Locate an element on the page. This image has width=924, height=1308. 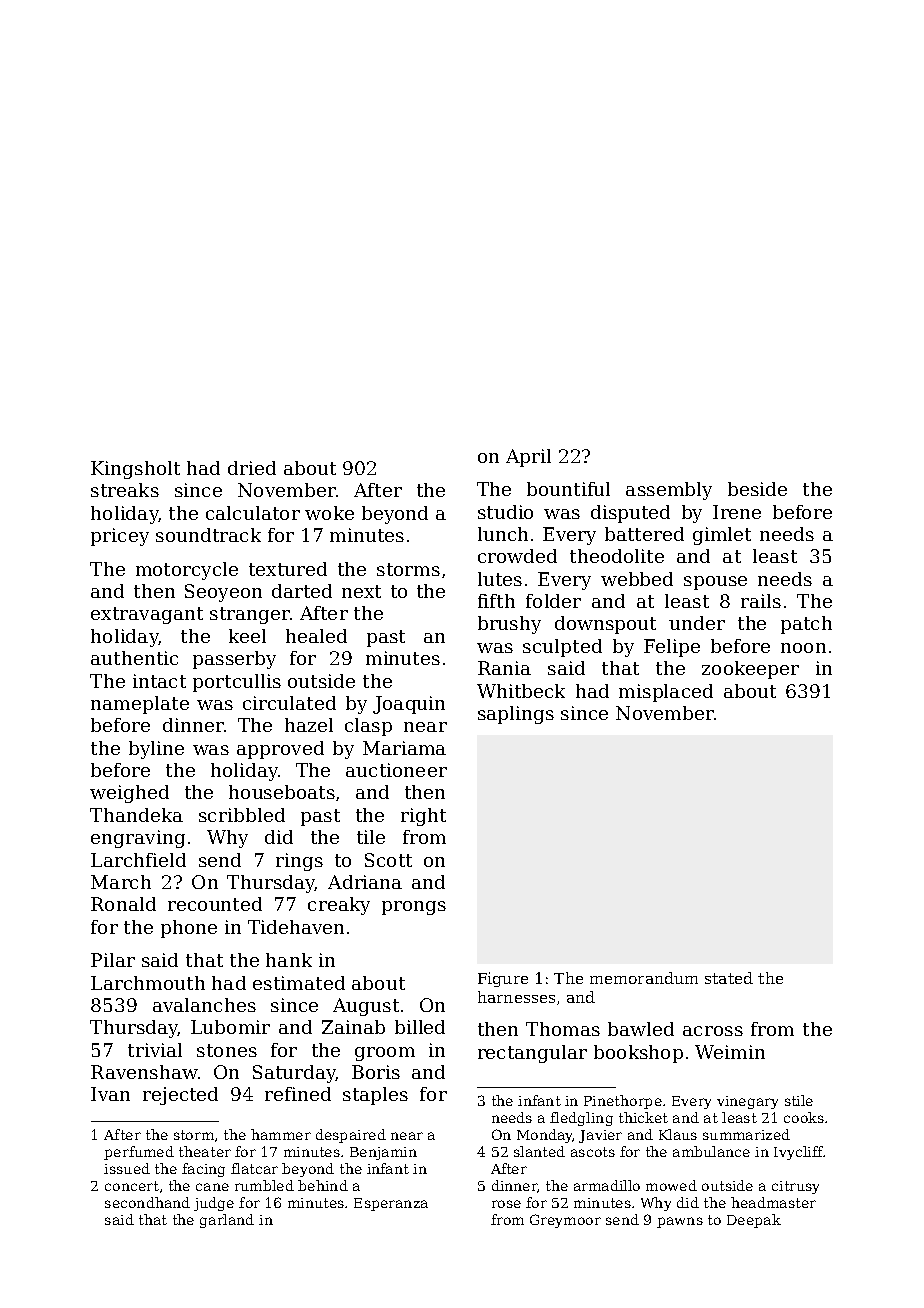
April is located at coordinates (528, 458).
